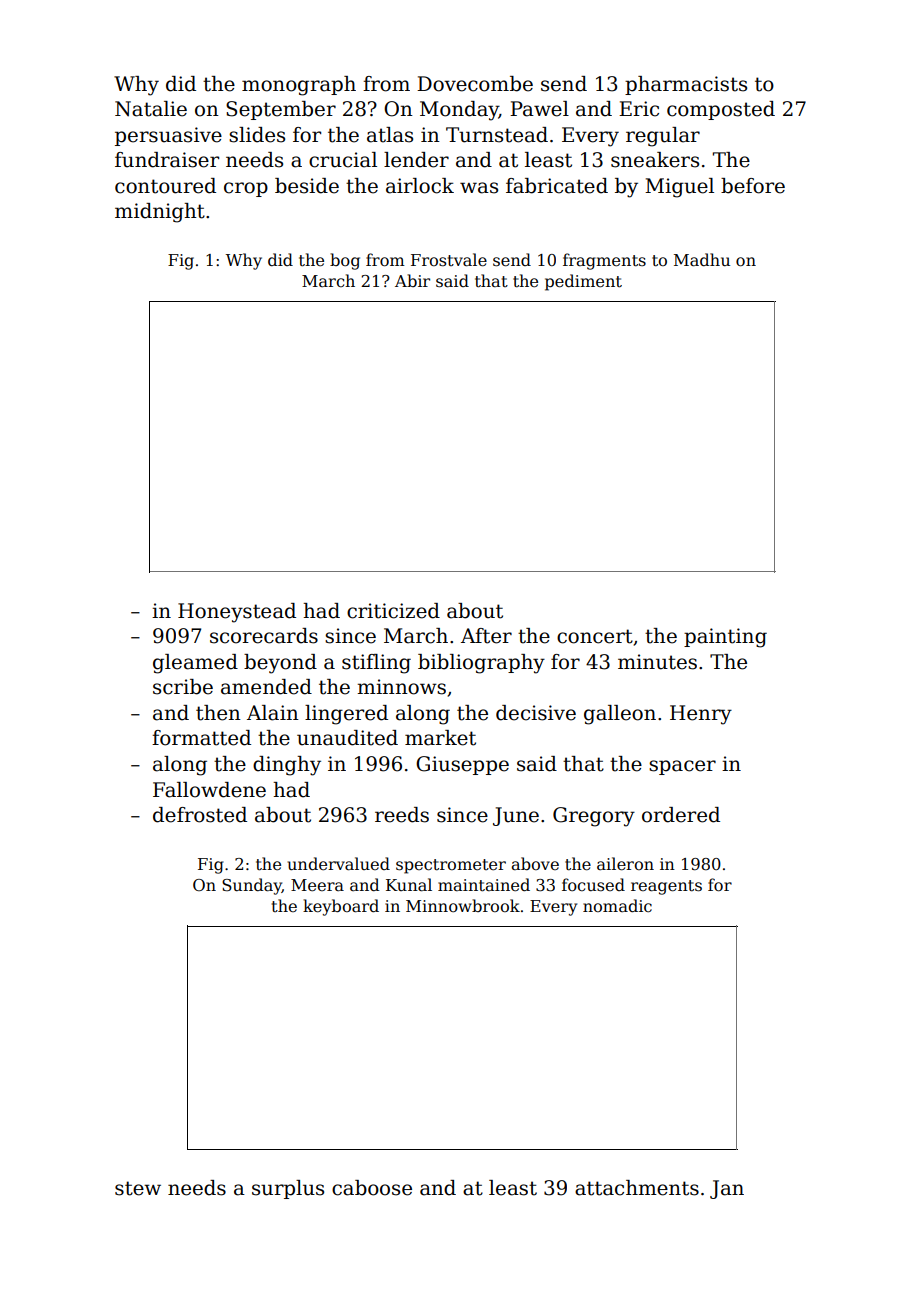 This image has width=924, height=1311. Describe the element at coordinates (288, 1189) in the image. I see `surplus` at that location.
